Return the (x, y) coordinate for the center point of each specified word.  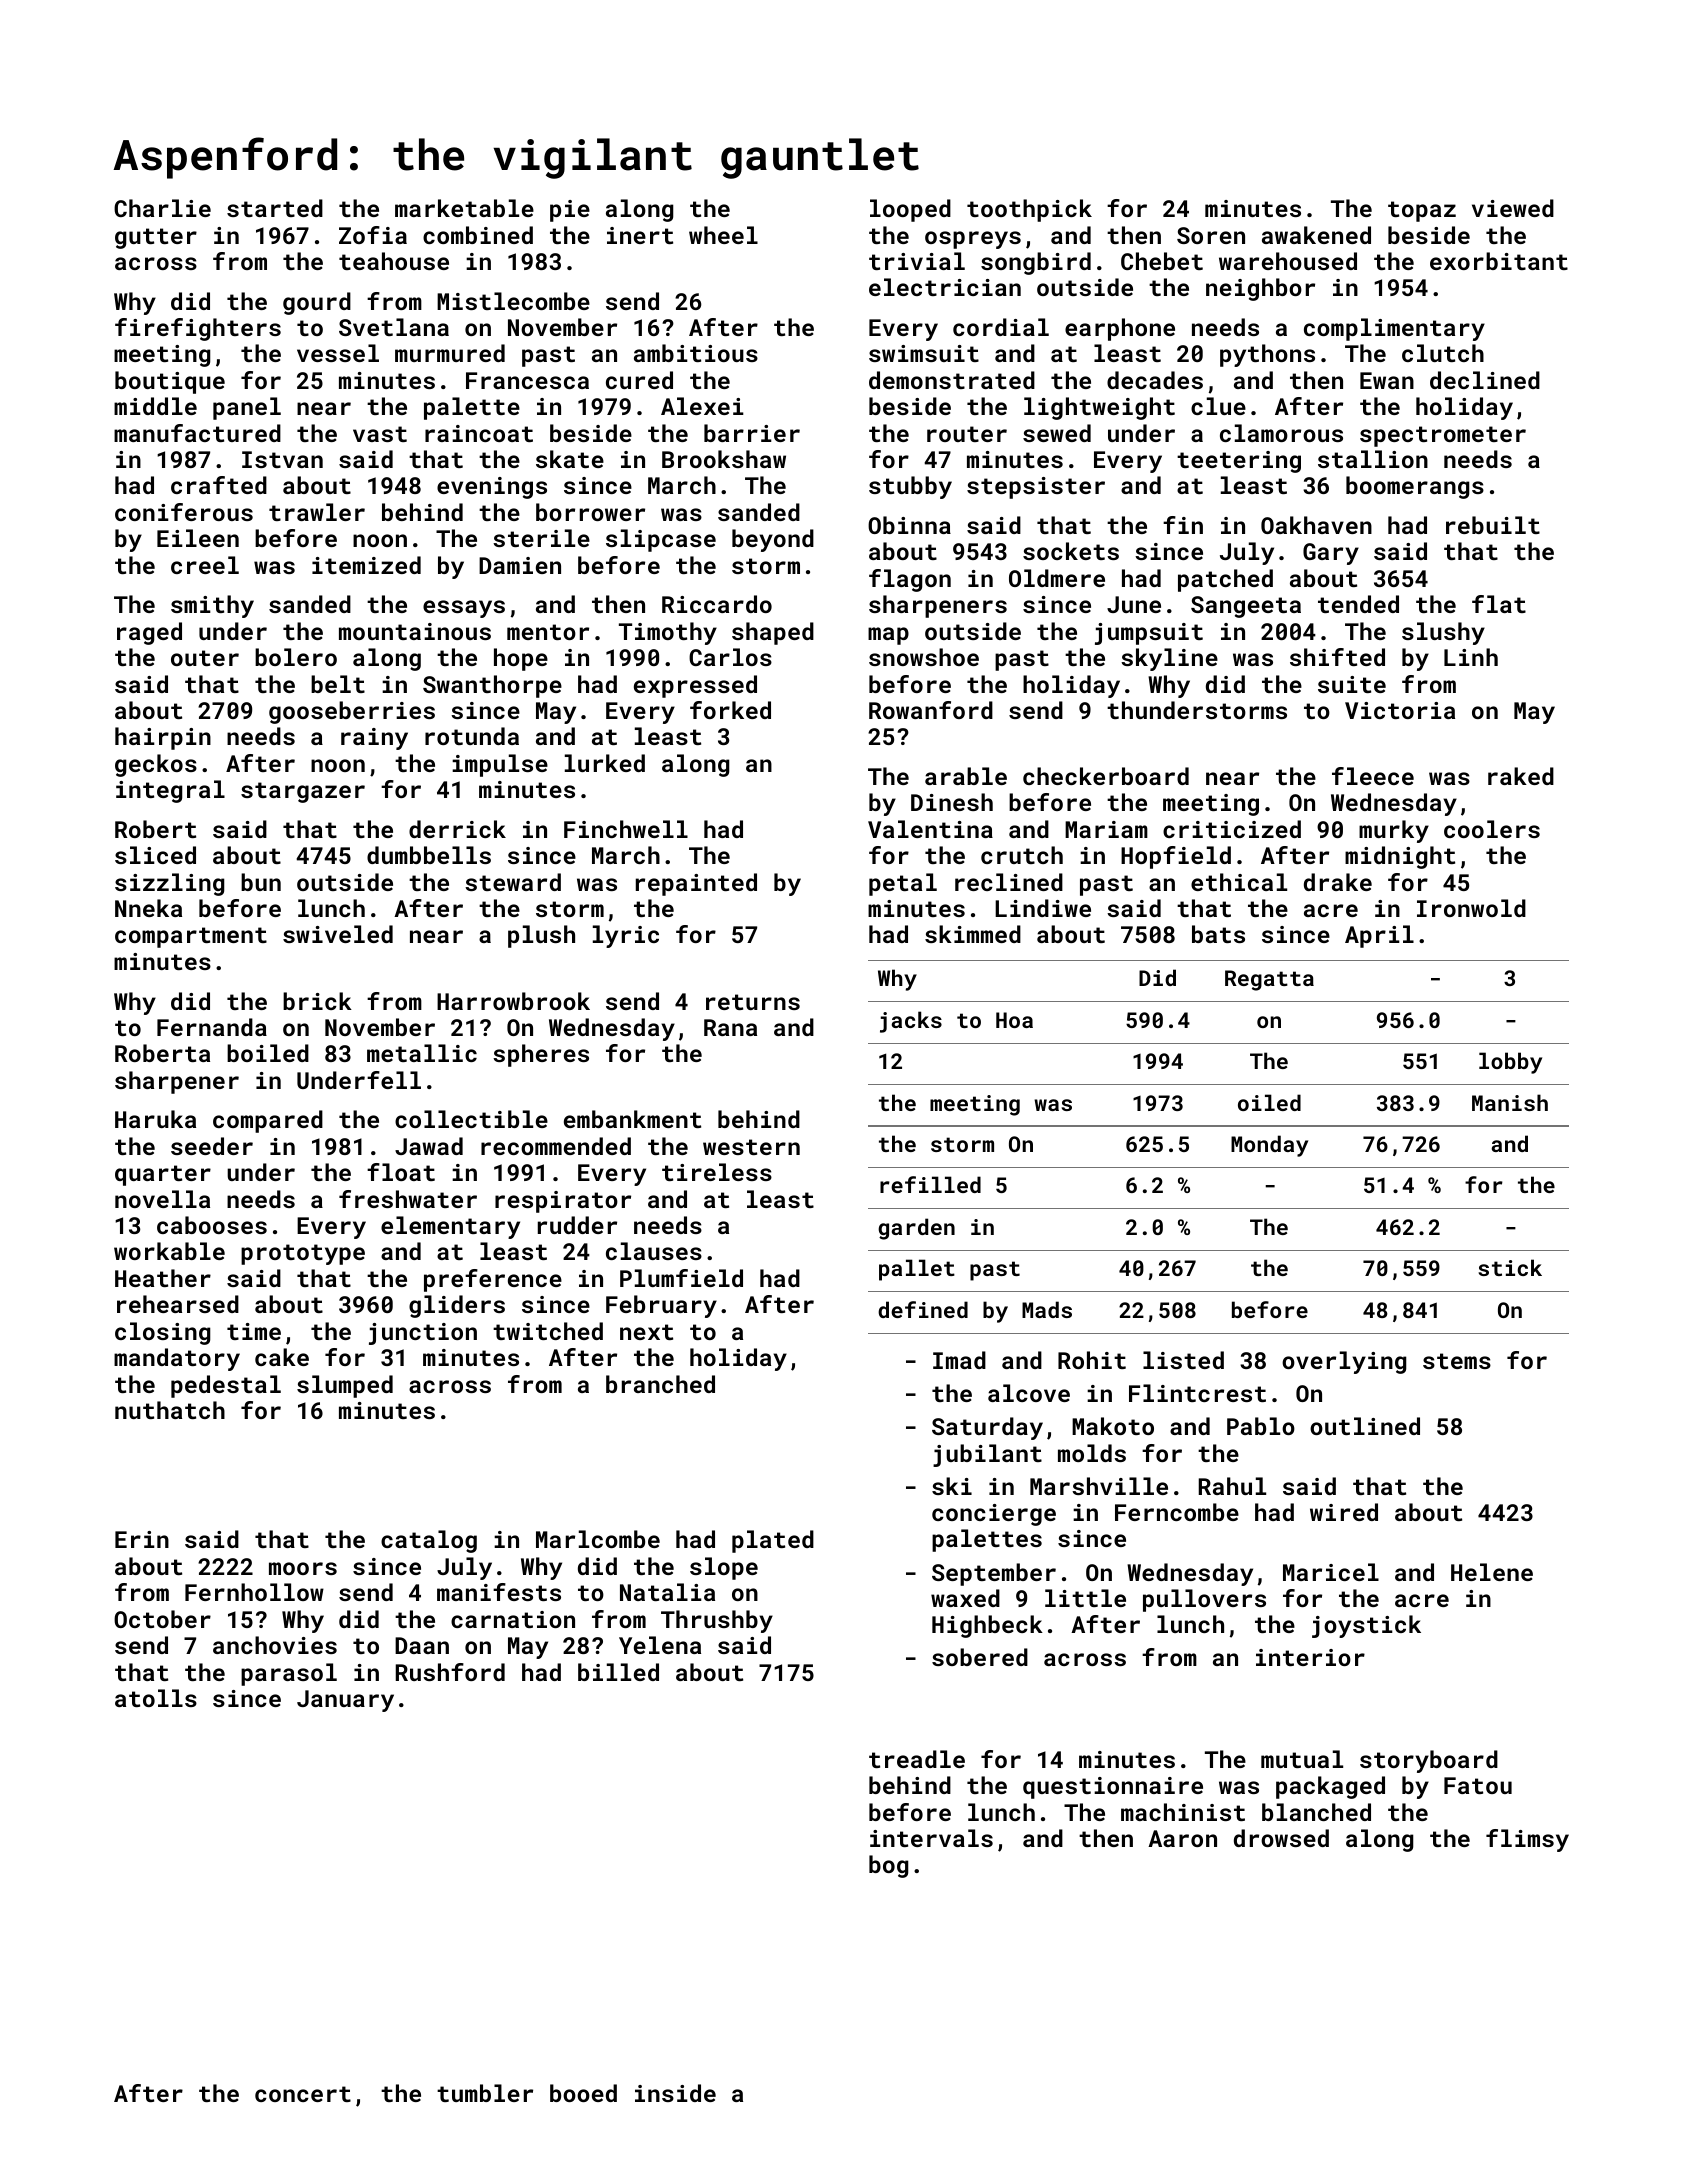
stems (1457, 1361)
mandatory (177, 1359)
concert (303, 2094)
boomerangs (1415, 487)
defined (923, 1309)
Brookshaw (724, 459)
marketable (464, 208)
